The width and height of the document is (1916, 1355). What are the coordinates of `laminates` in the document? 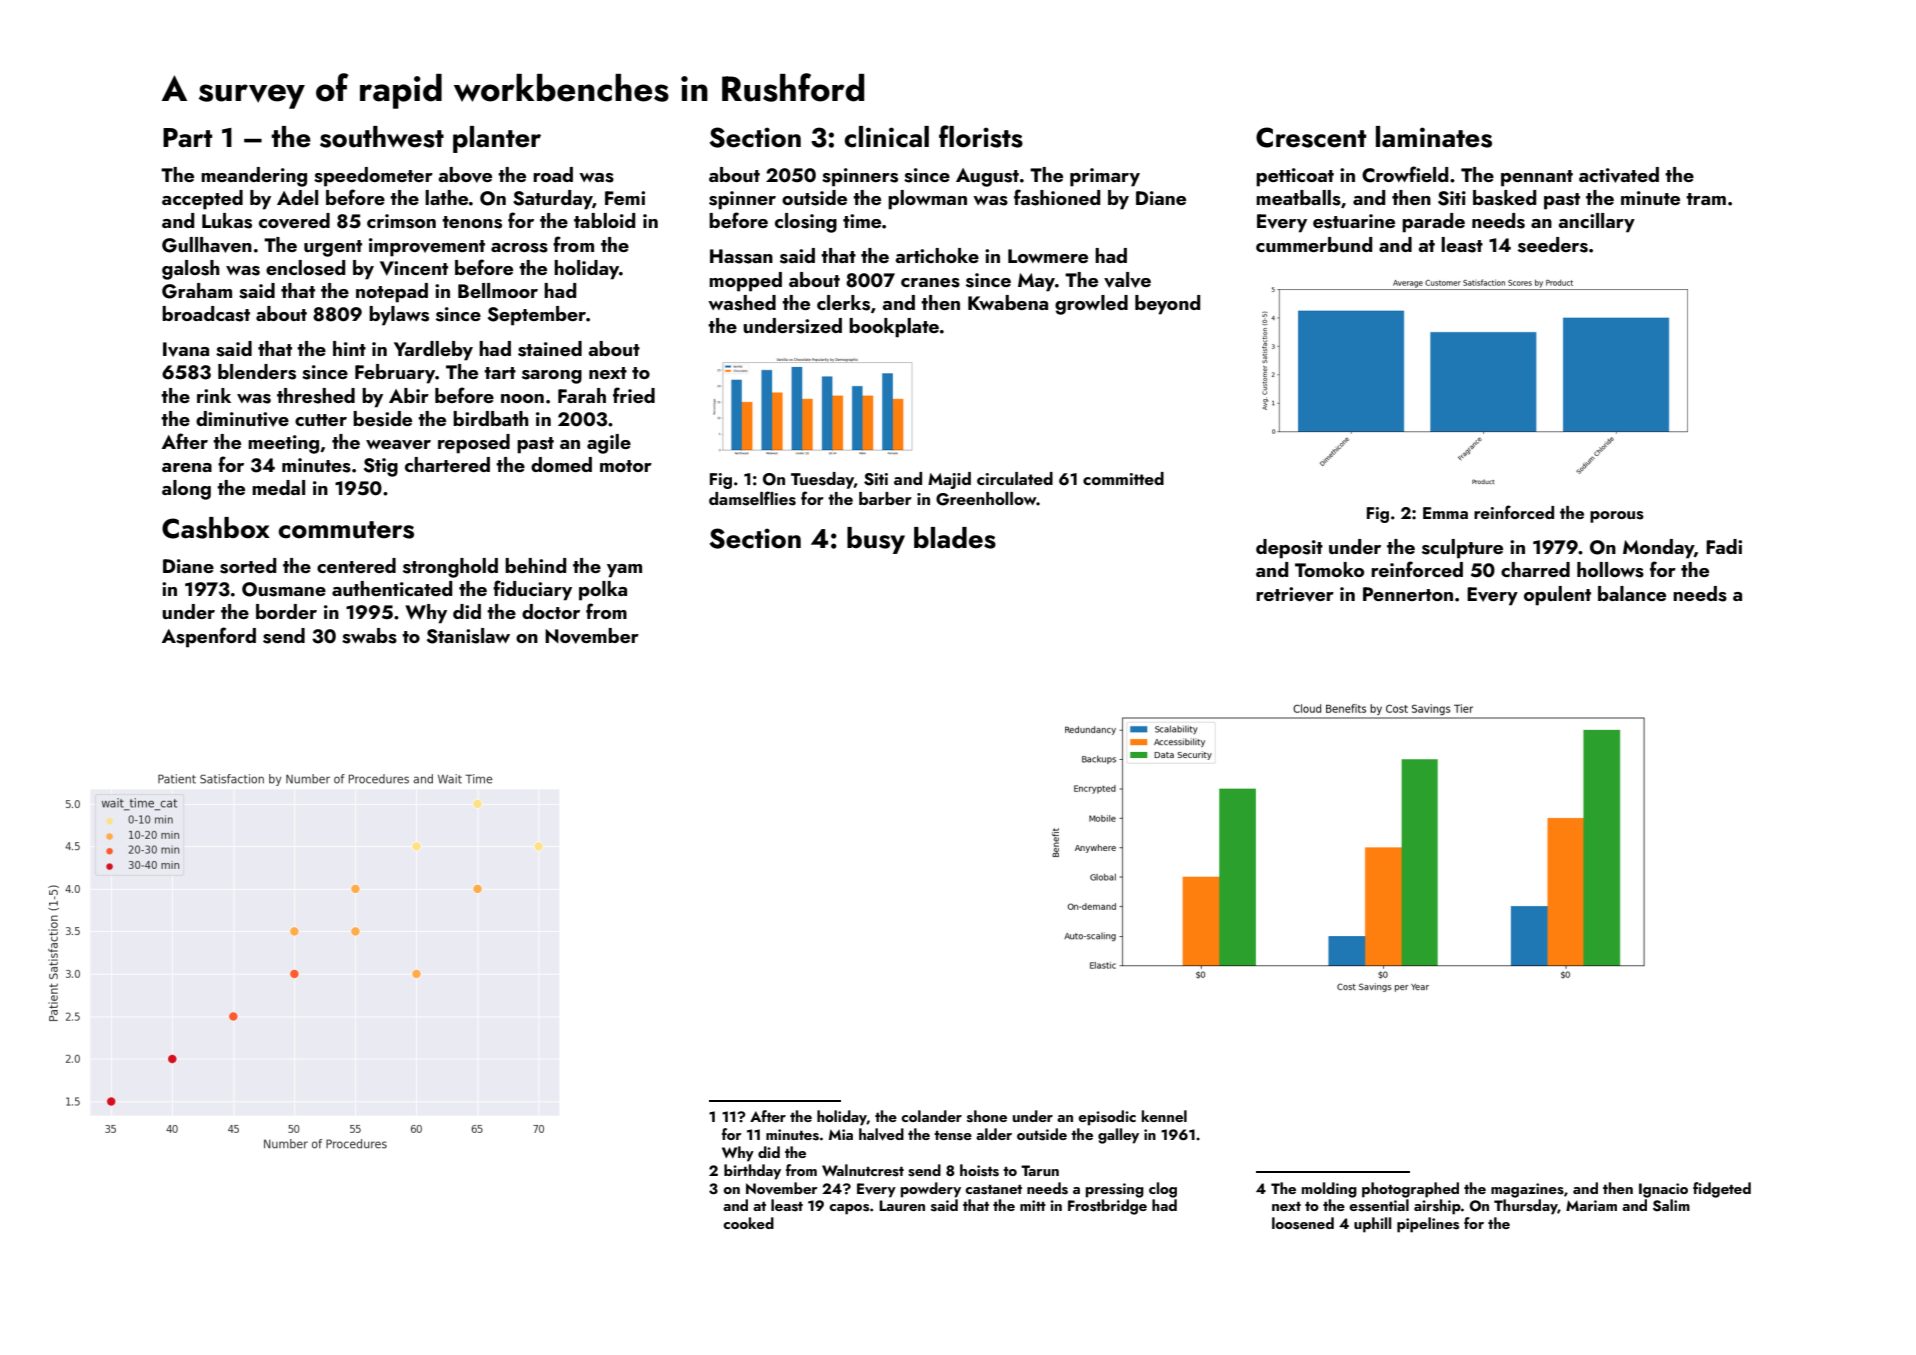 It's located at (1434, 137).
